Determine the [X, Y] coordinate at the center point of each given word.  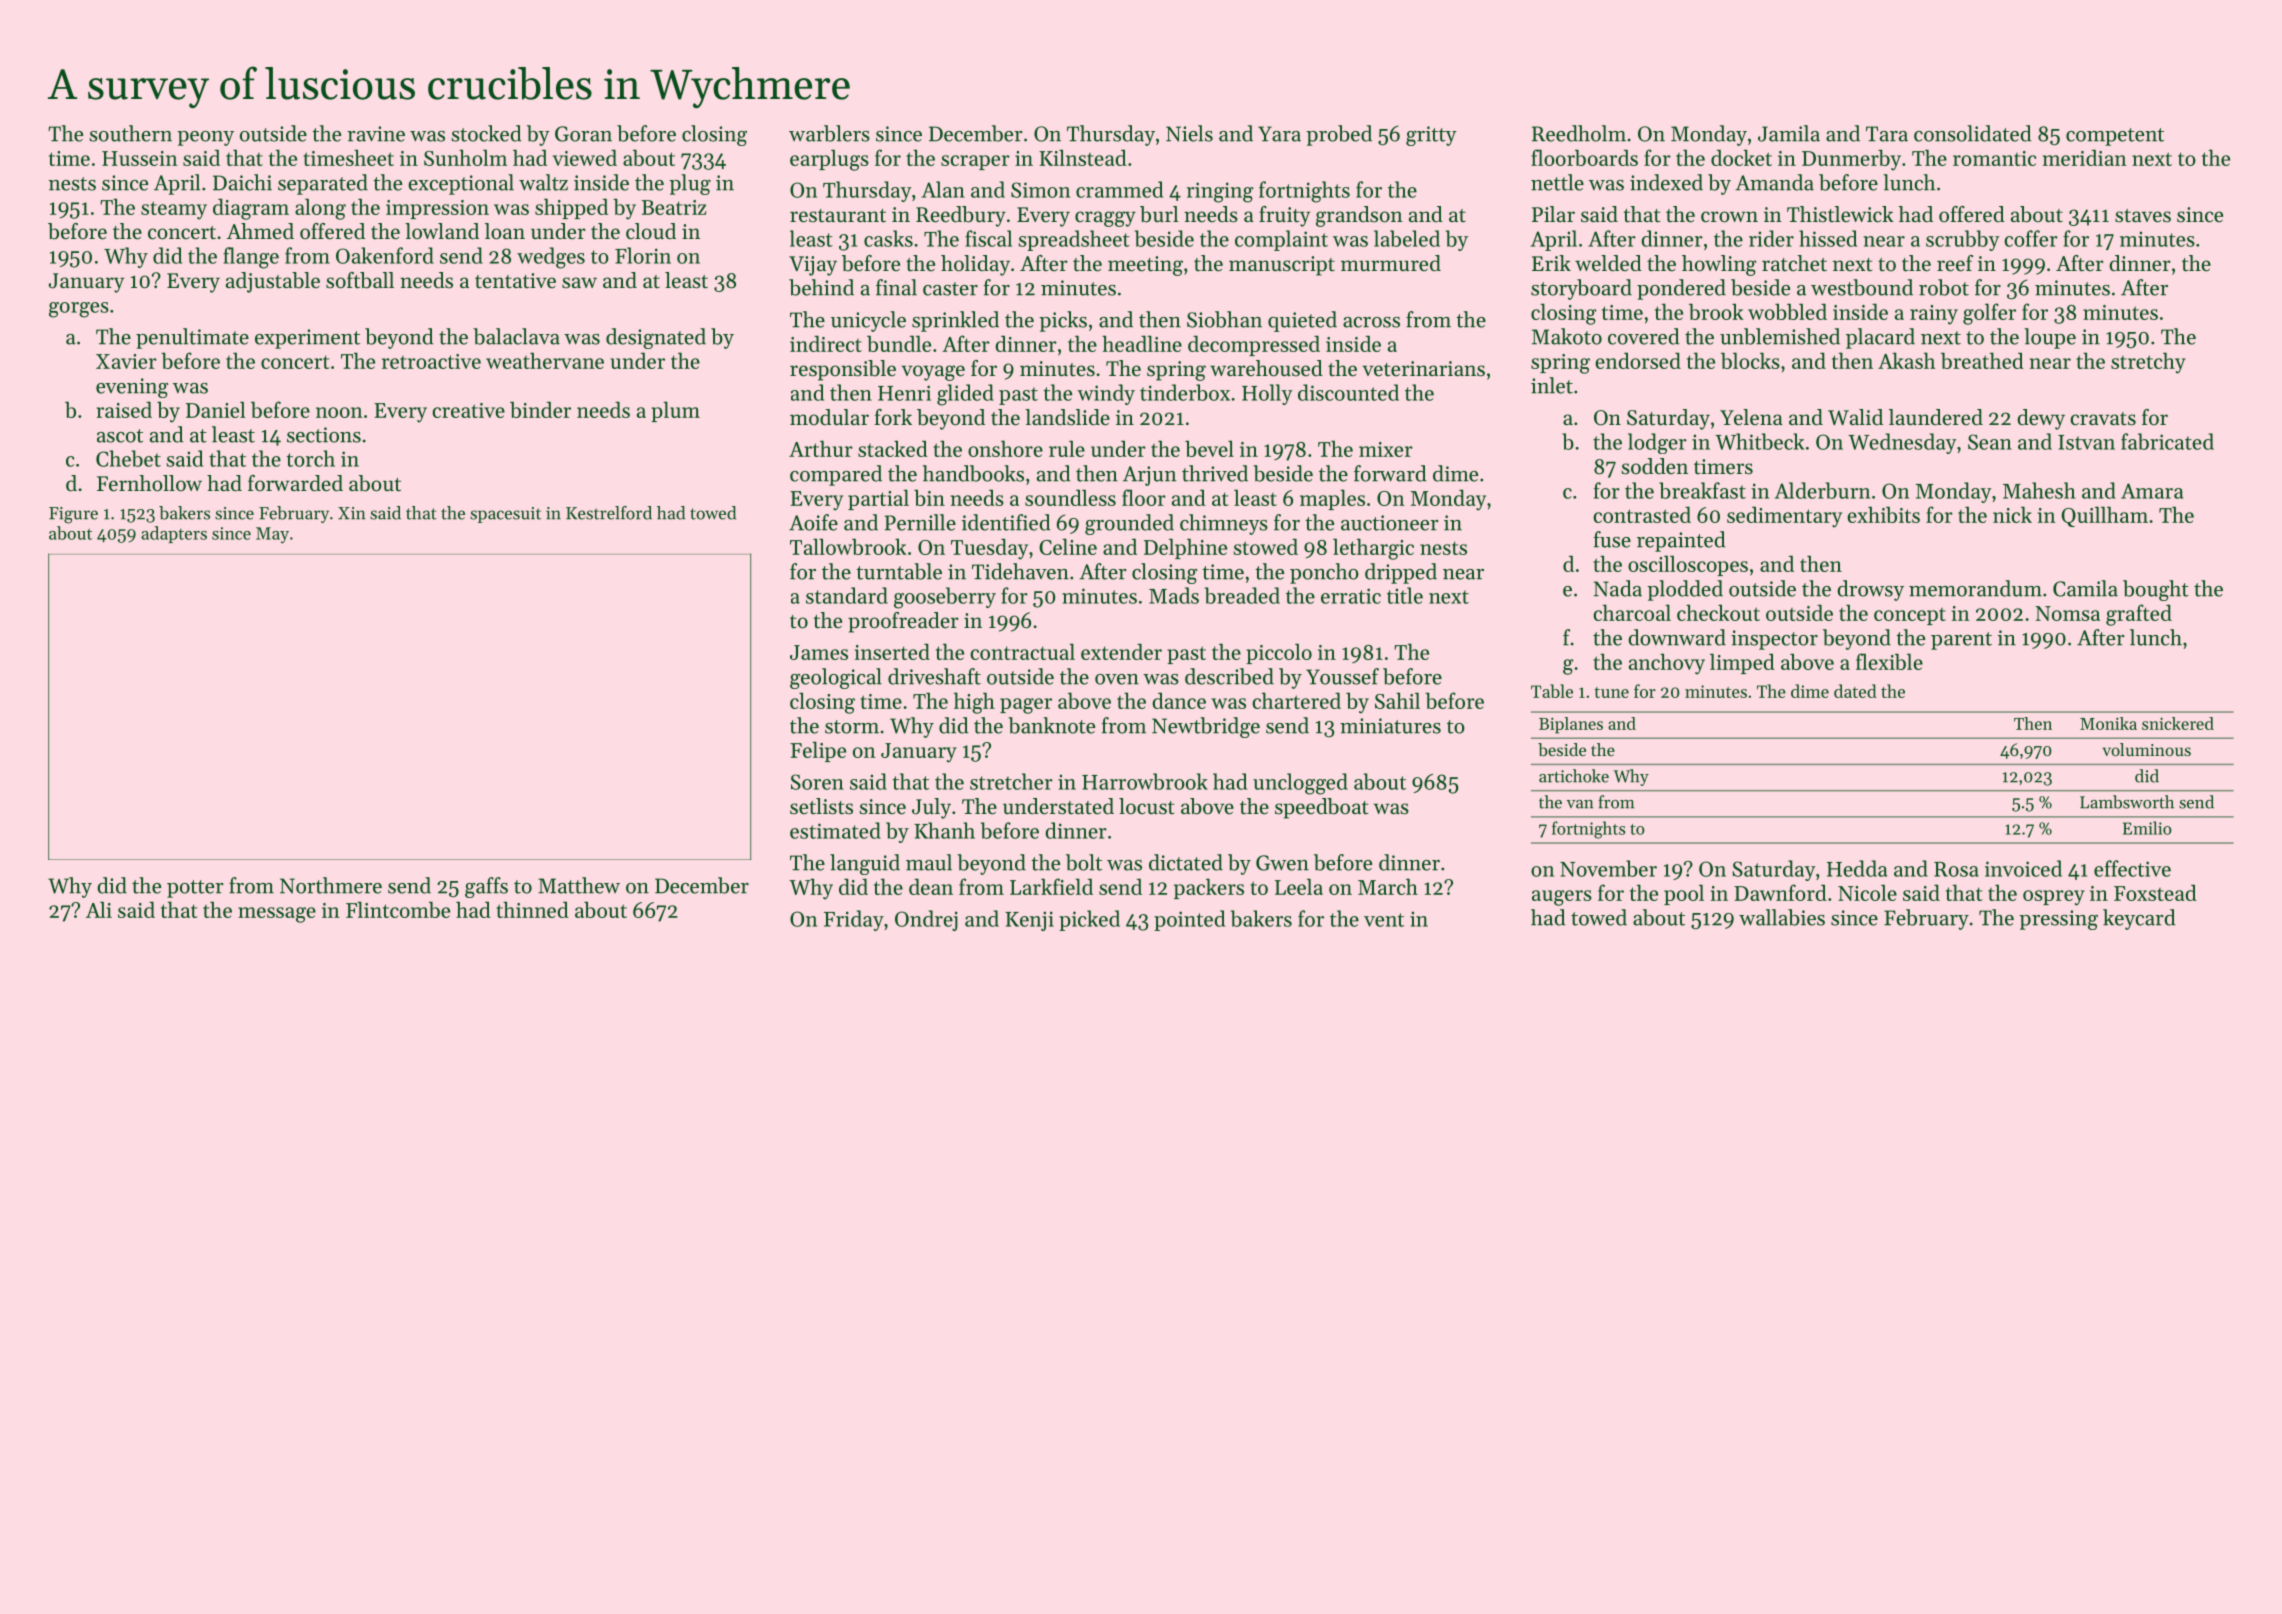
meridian [2085, 157]
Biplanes [1571, 725]
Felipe [818, 751]
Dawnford [1780, 892]
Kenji [1029, 921]
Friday [854, 920]
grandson [1359, 216]
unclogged [1300, 784]
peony [205, 138]
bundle [899, 343]
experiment [307, 339]
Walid [1855, 417]
